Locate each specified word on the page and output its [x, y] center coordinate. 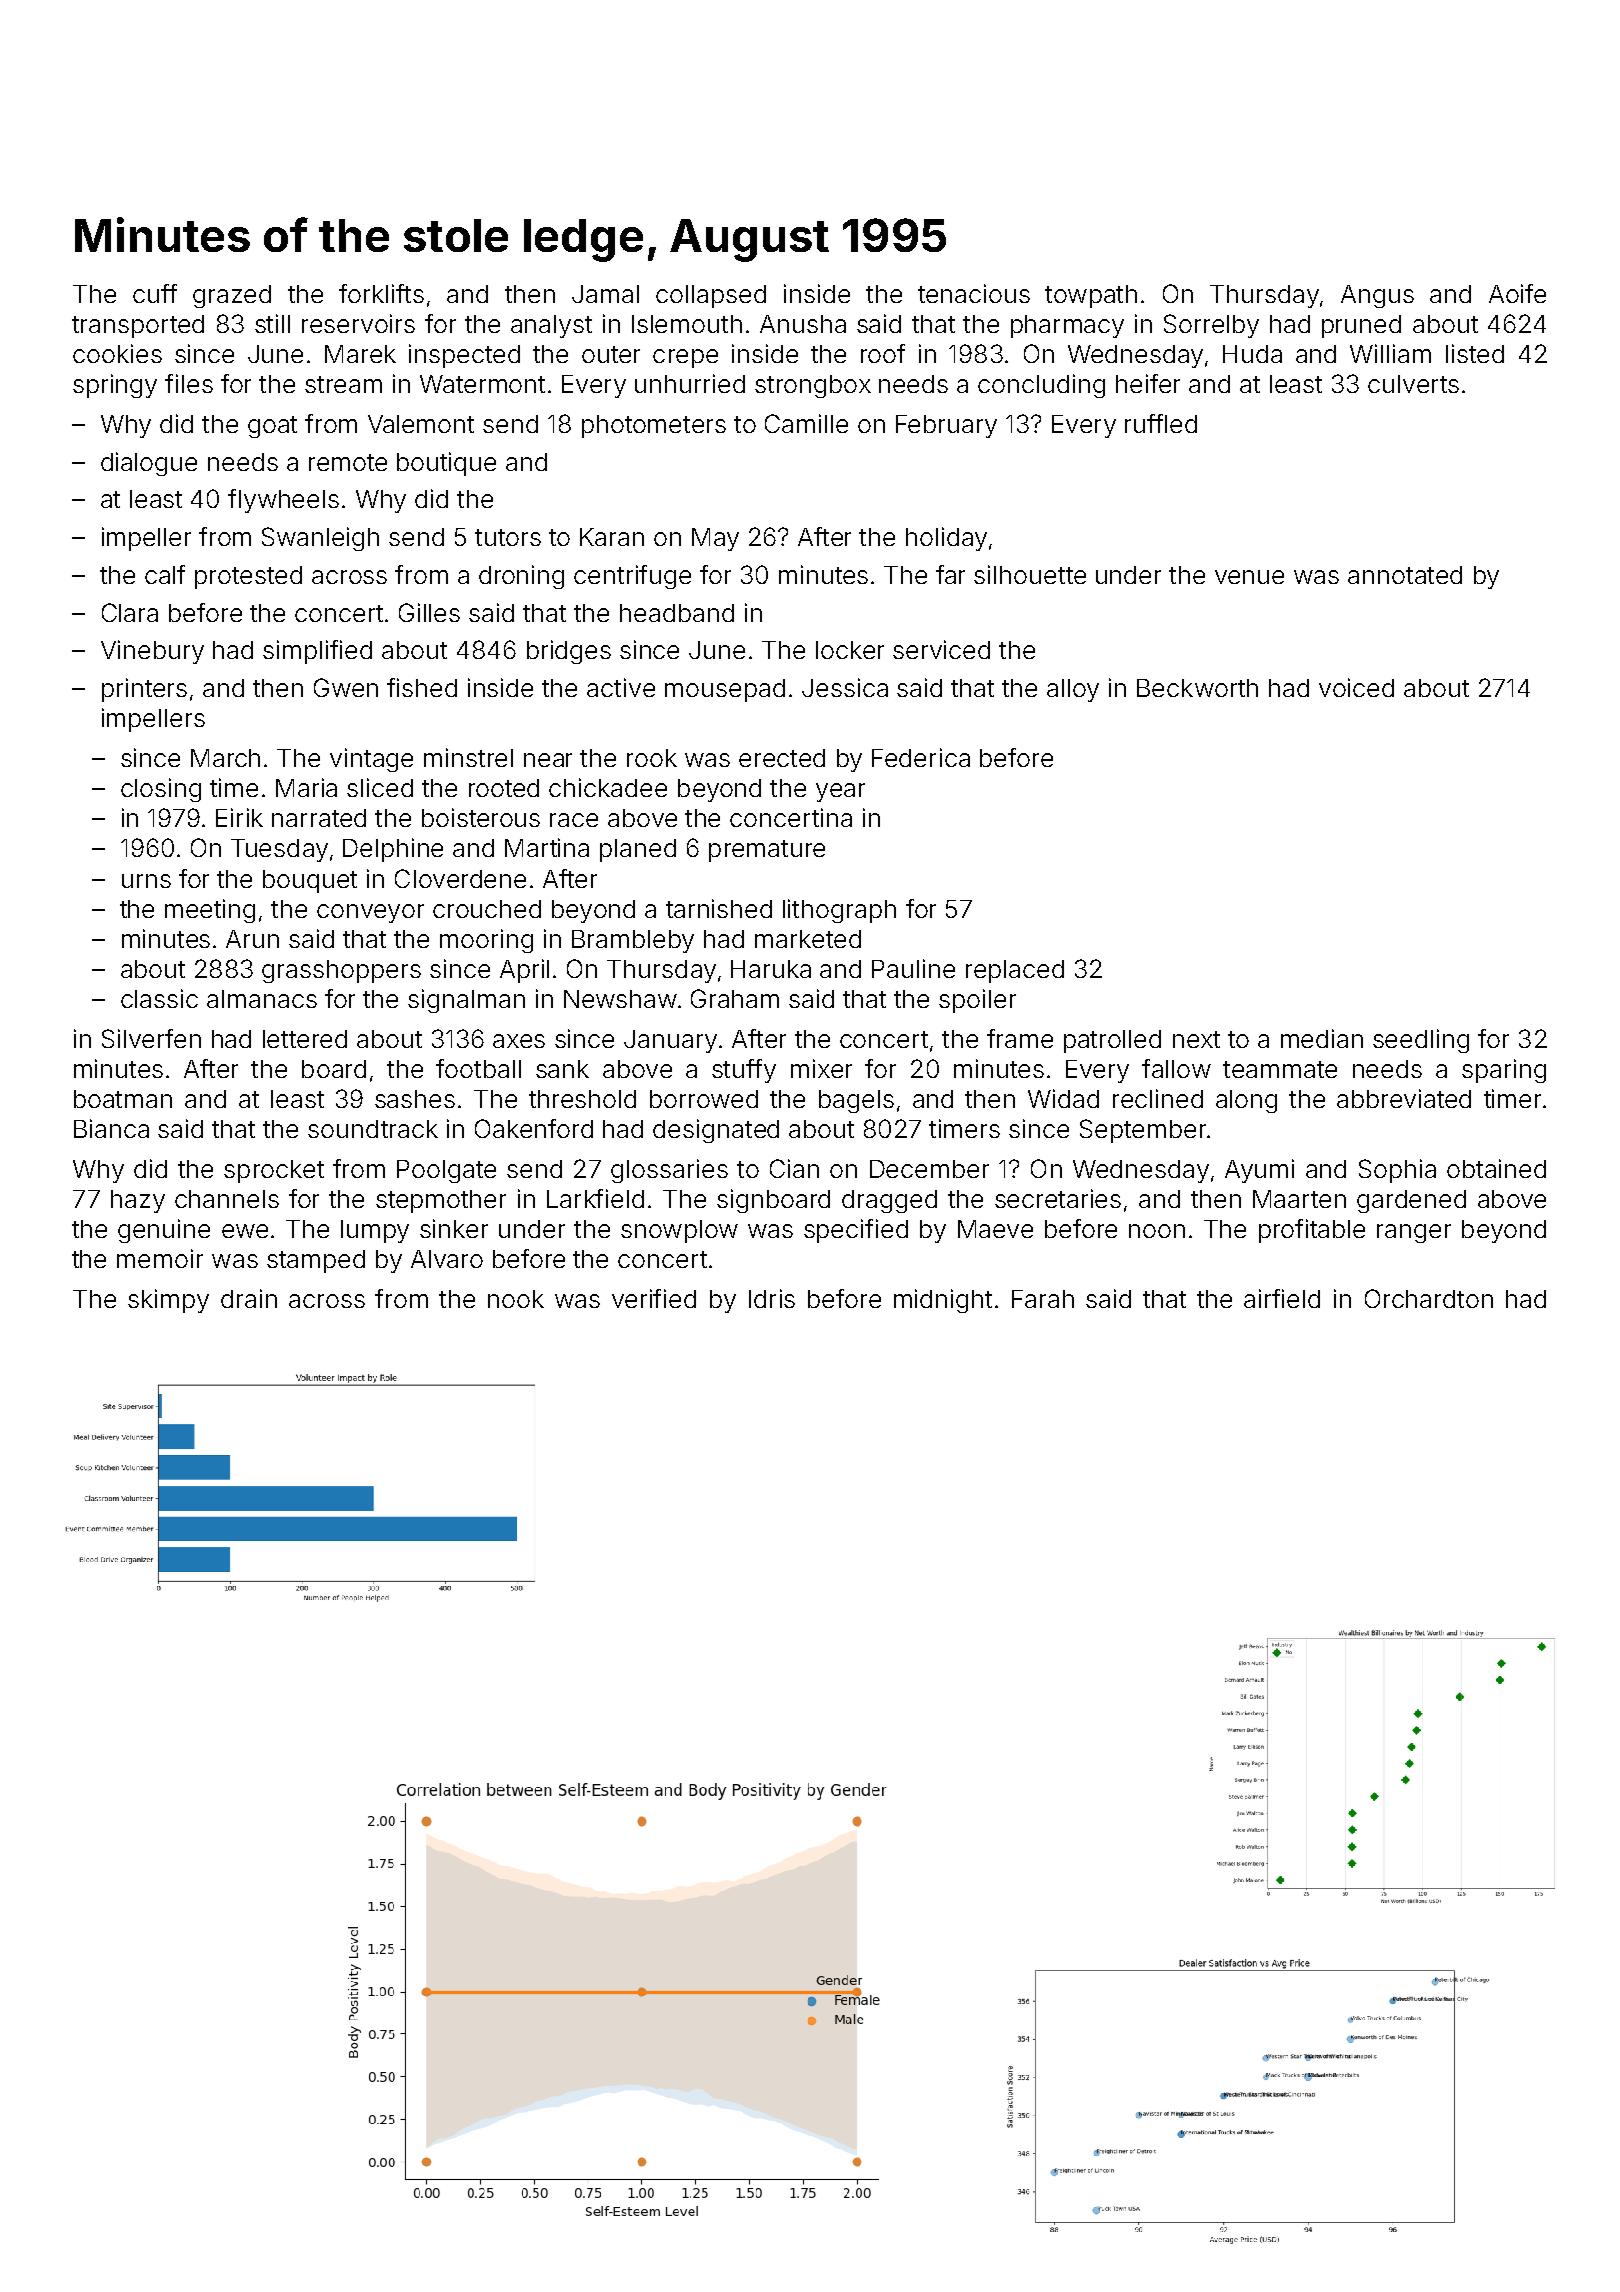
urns [146, 881]
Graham [735, 998]
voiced [1356, 687]
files [189, 383]
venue [1249, 577]
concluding [1041, 386]
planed [638, 850]
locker [850, 650]
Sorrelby [1211, 326]
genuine [164, 1231]
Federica [921, 757]
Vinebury [152, 652]
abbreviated [1404, 1098]
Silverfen [151, 1038]
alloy [1073, 690]
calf [165, 574]
